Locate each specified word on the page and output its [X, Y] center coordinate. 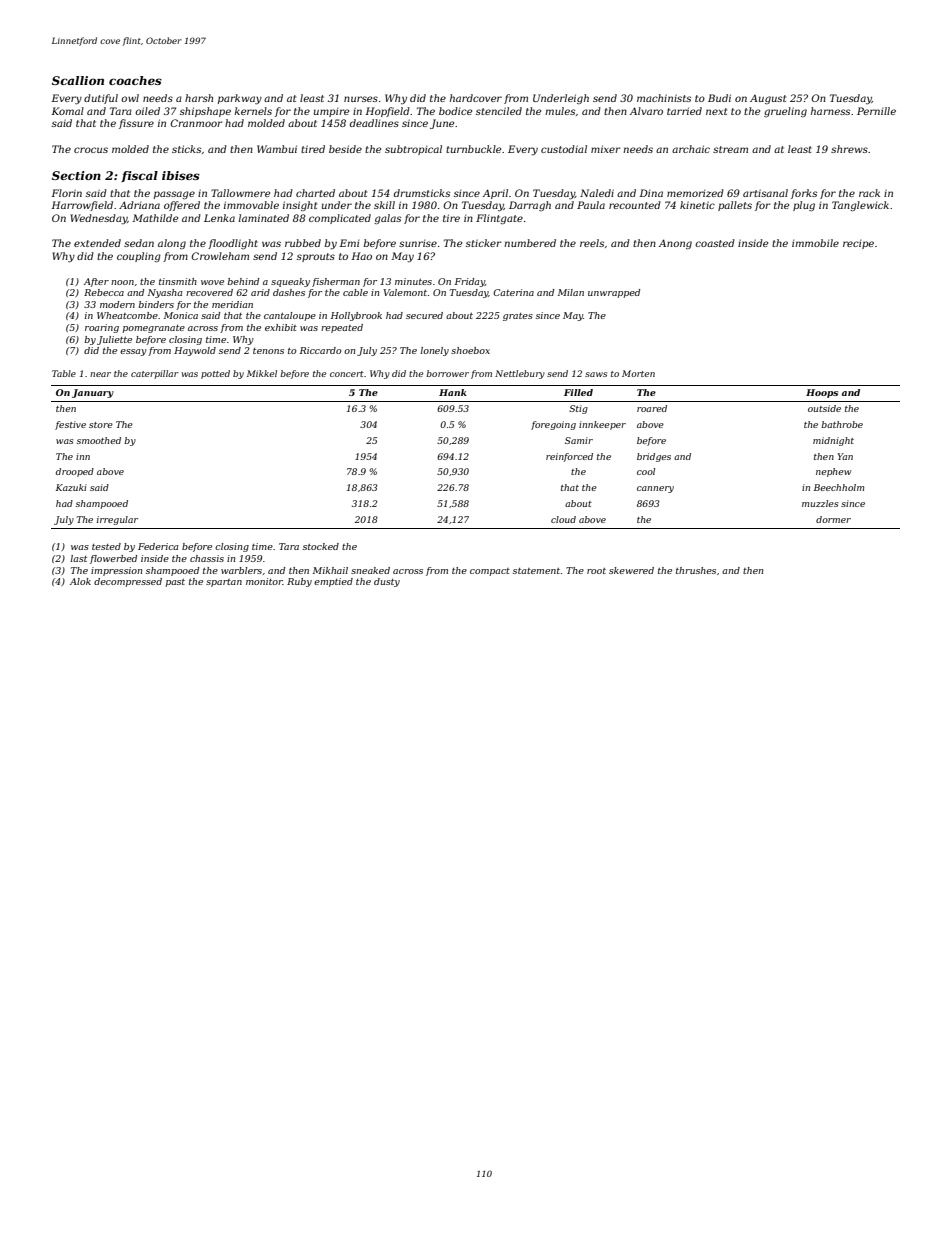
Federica [158, 546]
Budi [719, 98]
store [101, 425]
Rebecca [104, 292]
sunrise [418, 243]
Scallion [78, 80]
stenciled [499, 111]
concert [347, 374]
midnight [833, 441]
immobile [815, 243]
